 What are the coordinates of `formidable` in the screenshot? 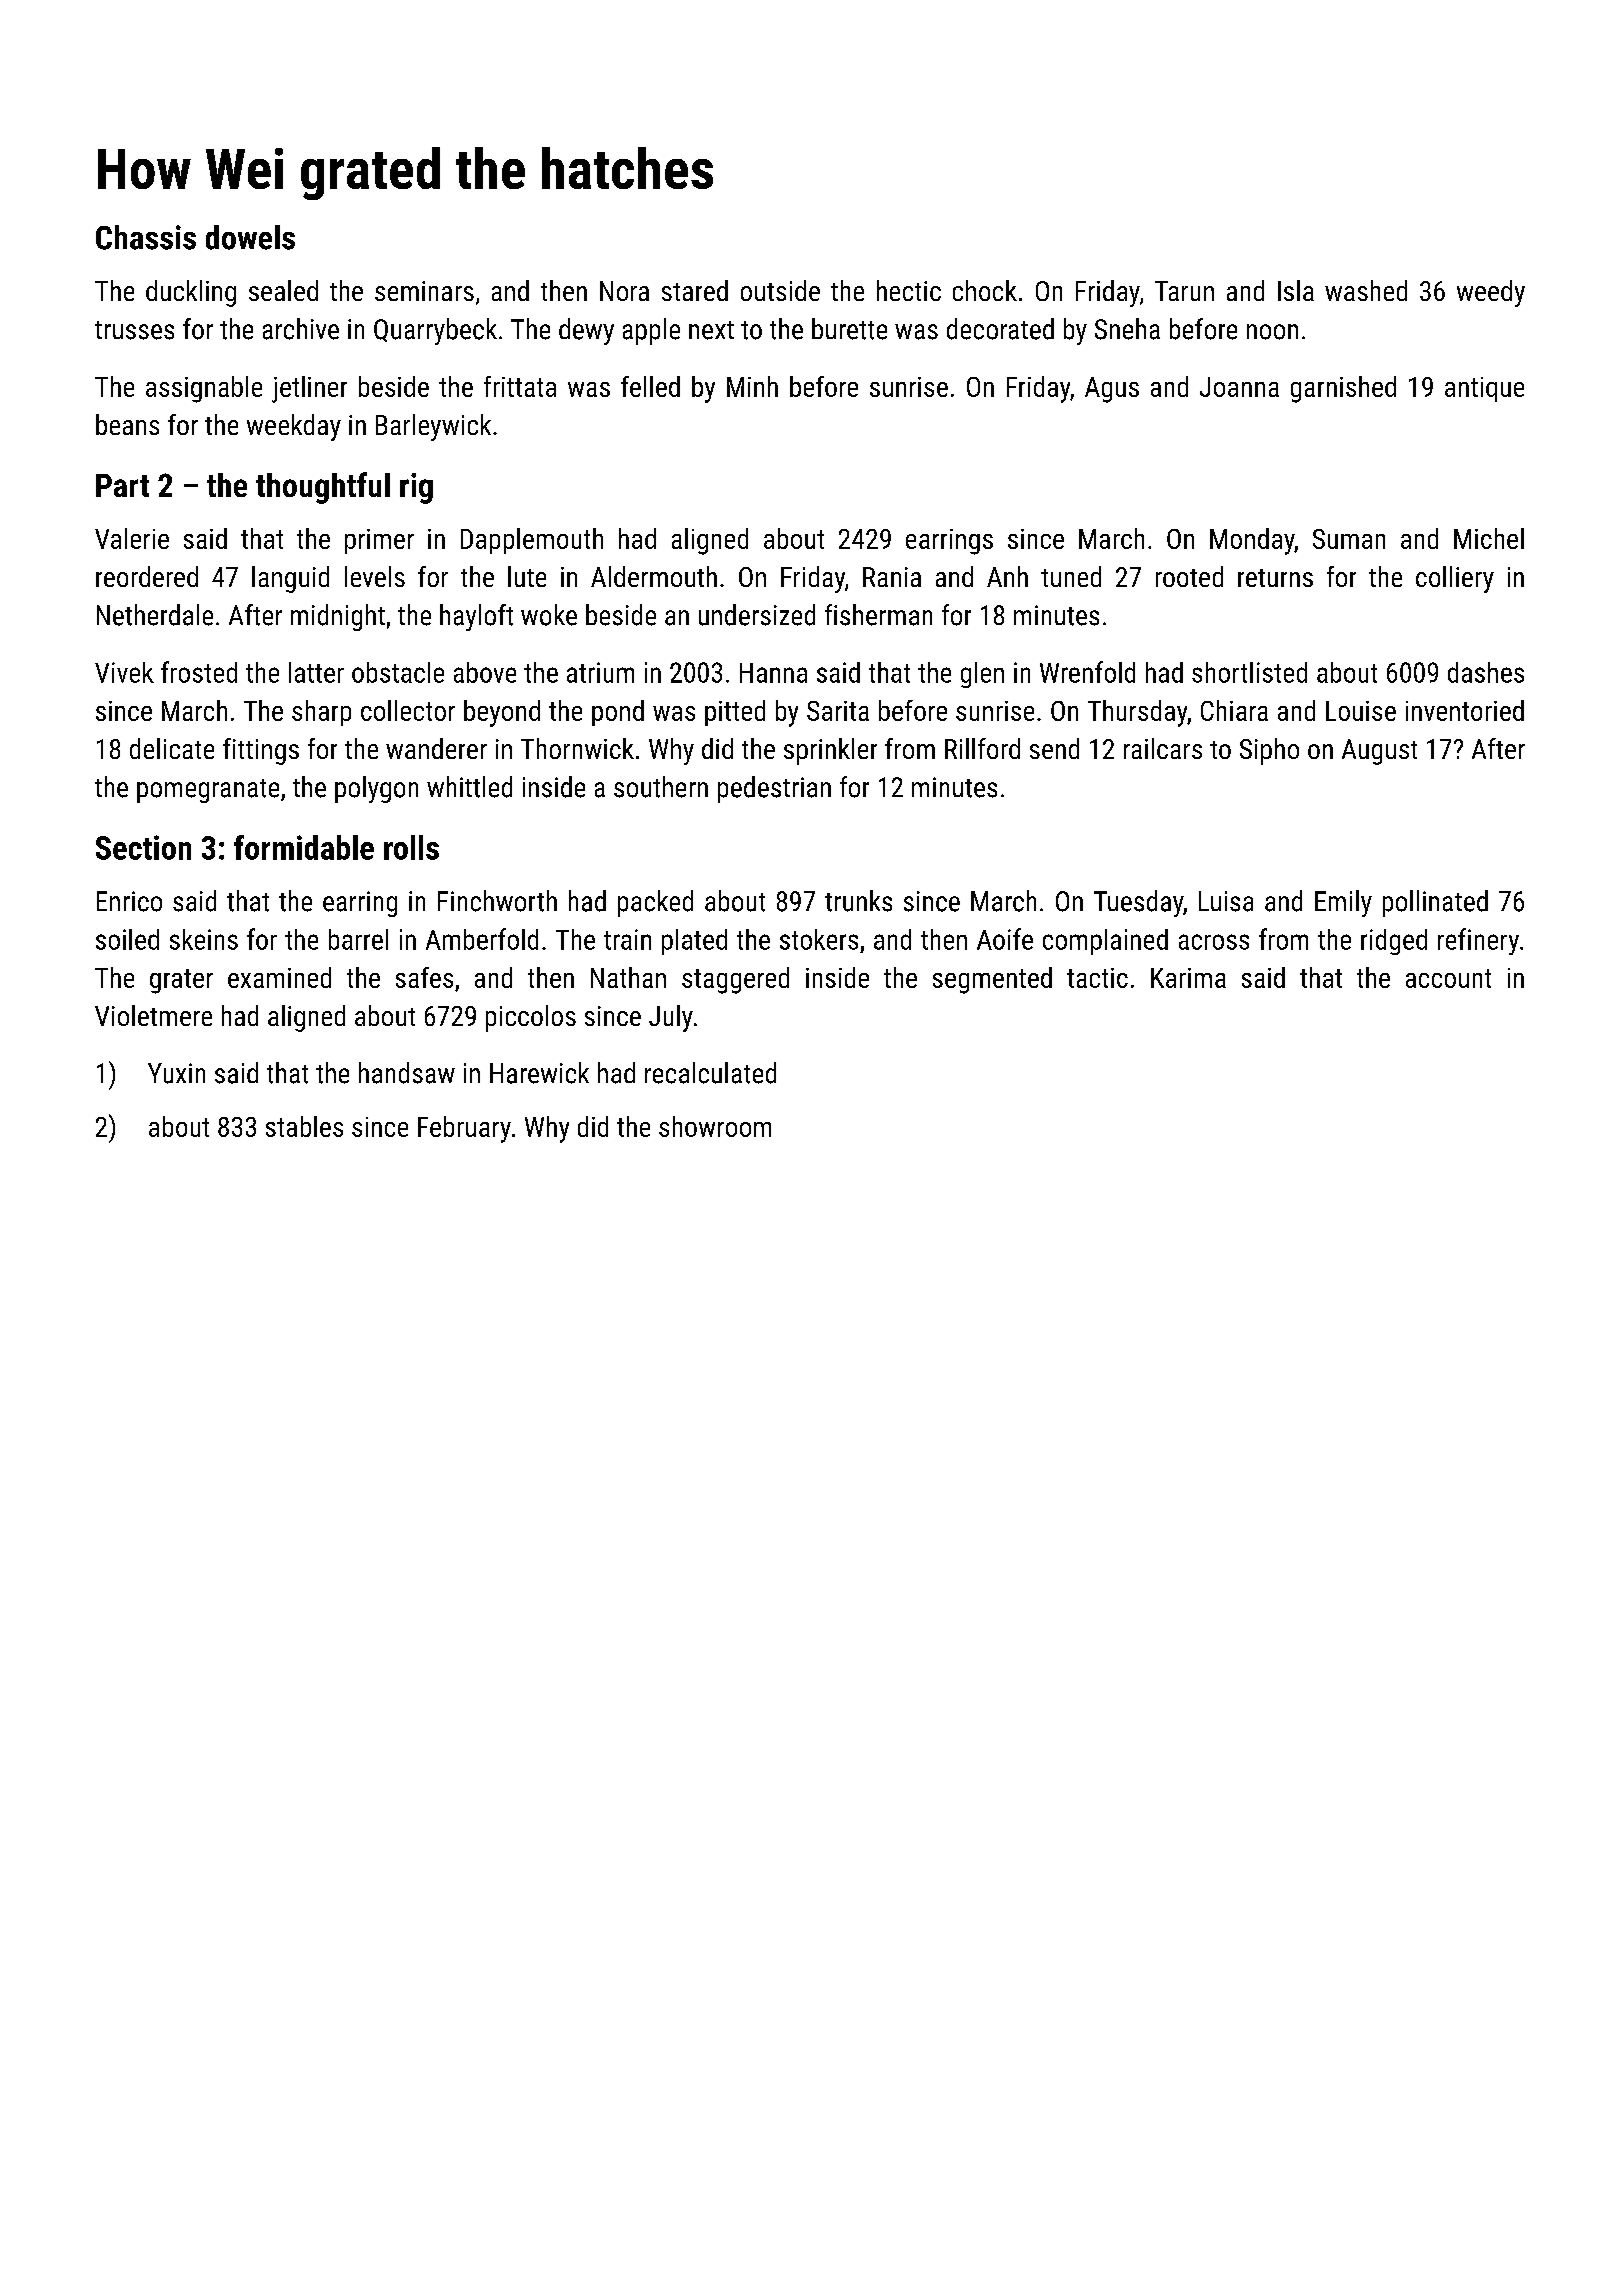 It's located at (304, 847).
